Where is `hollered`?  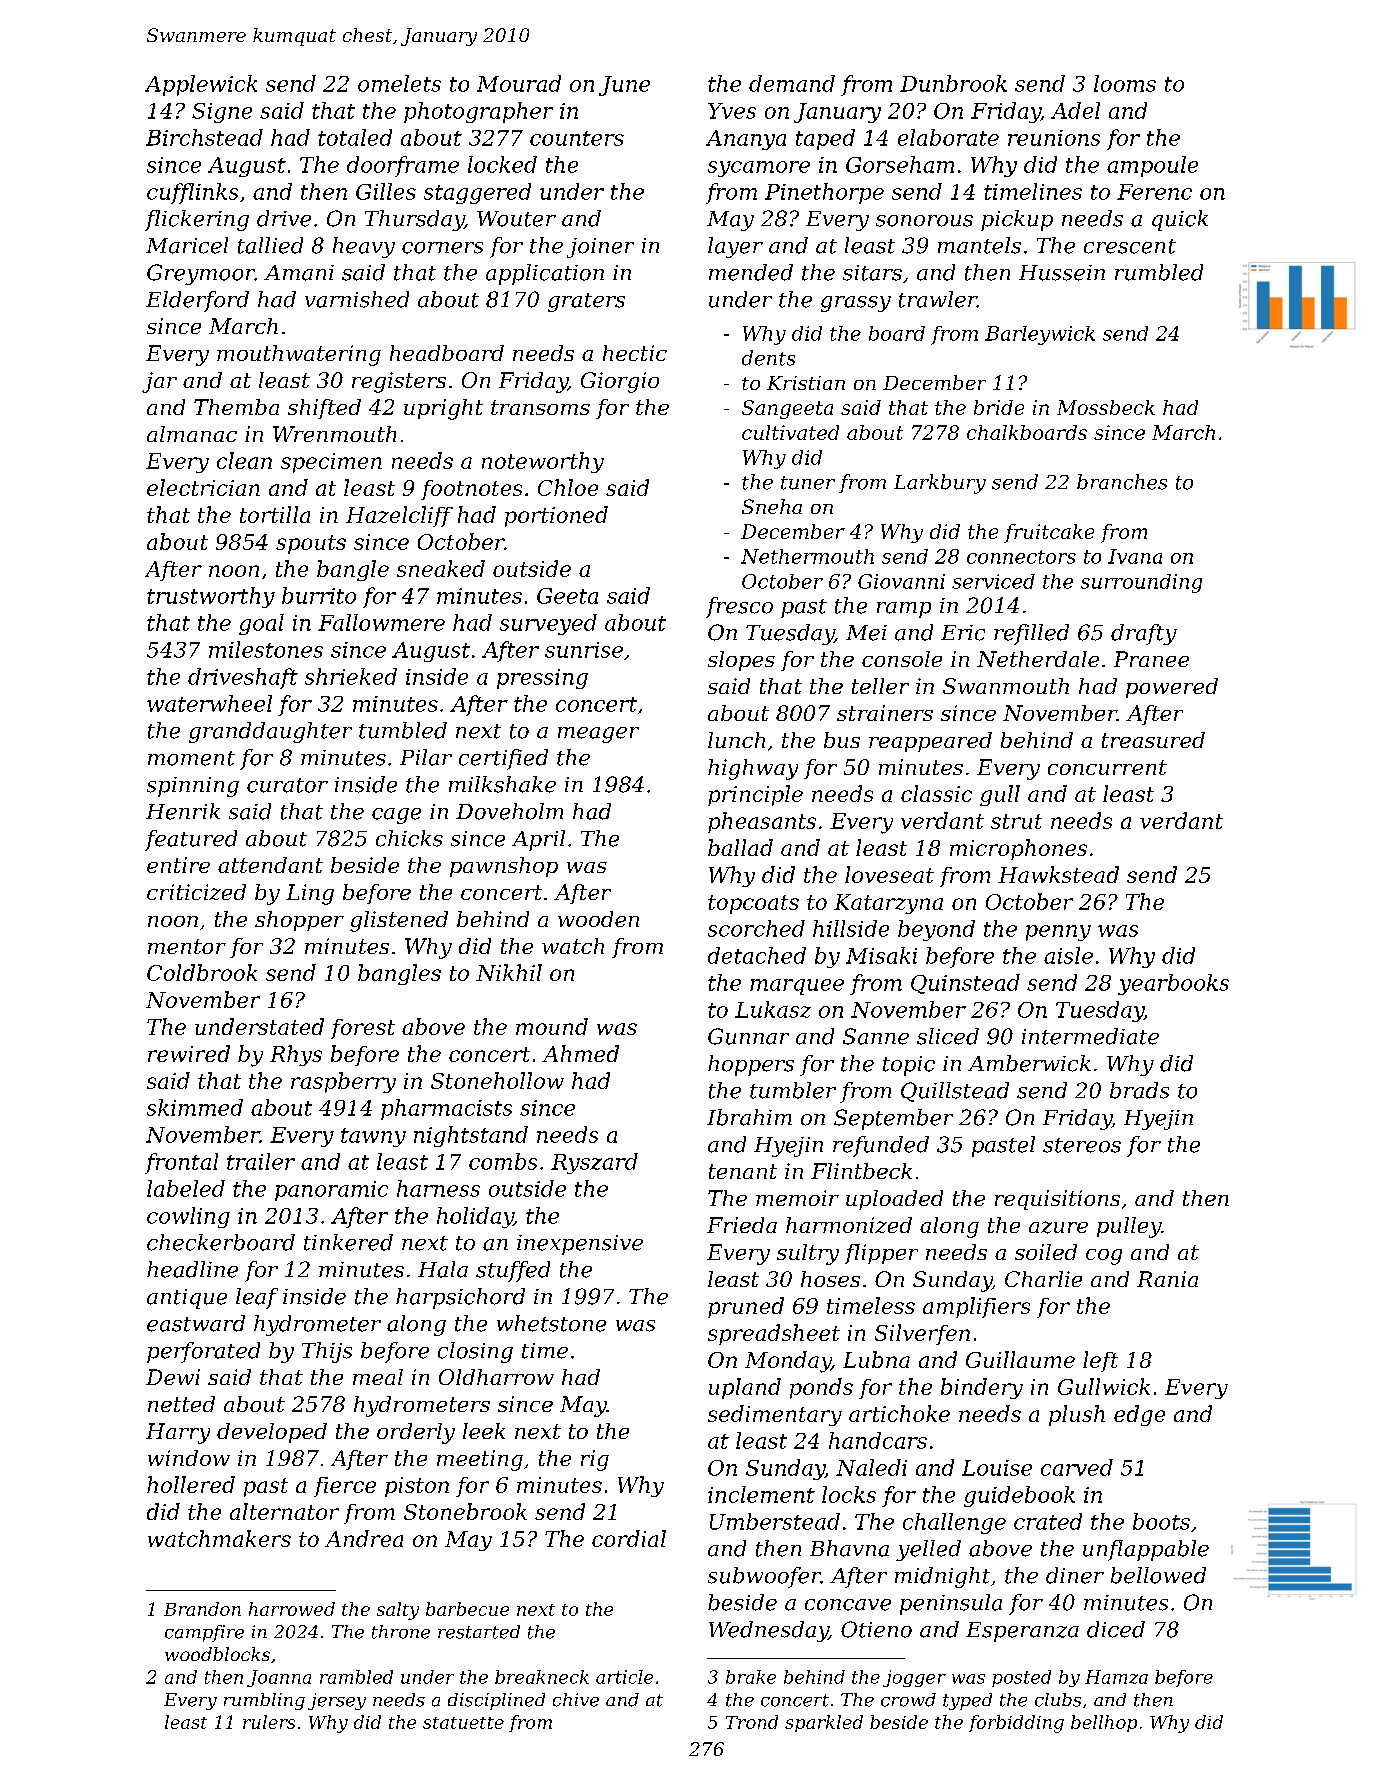
hollered is located at coordinates (191, 1484).
